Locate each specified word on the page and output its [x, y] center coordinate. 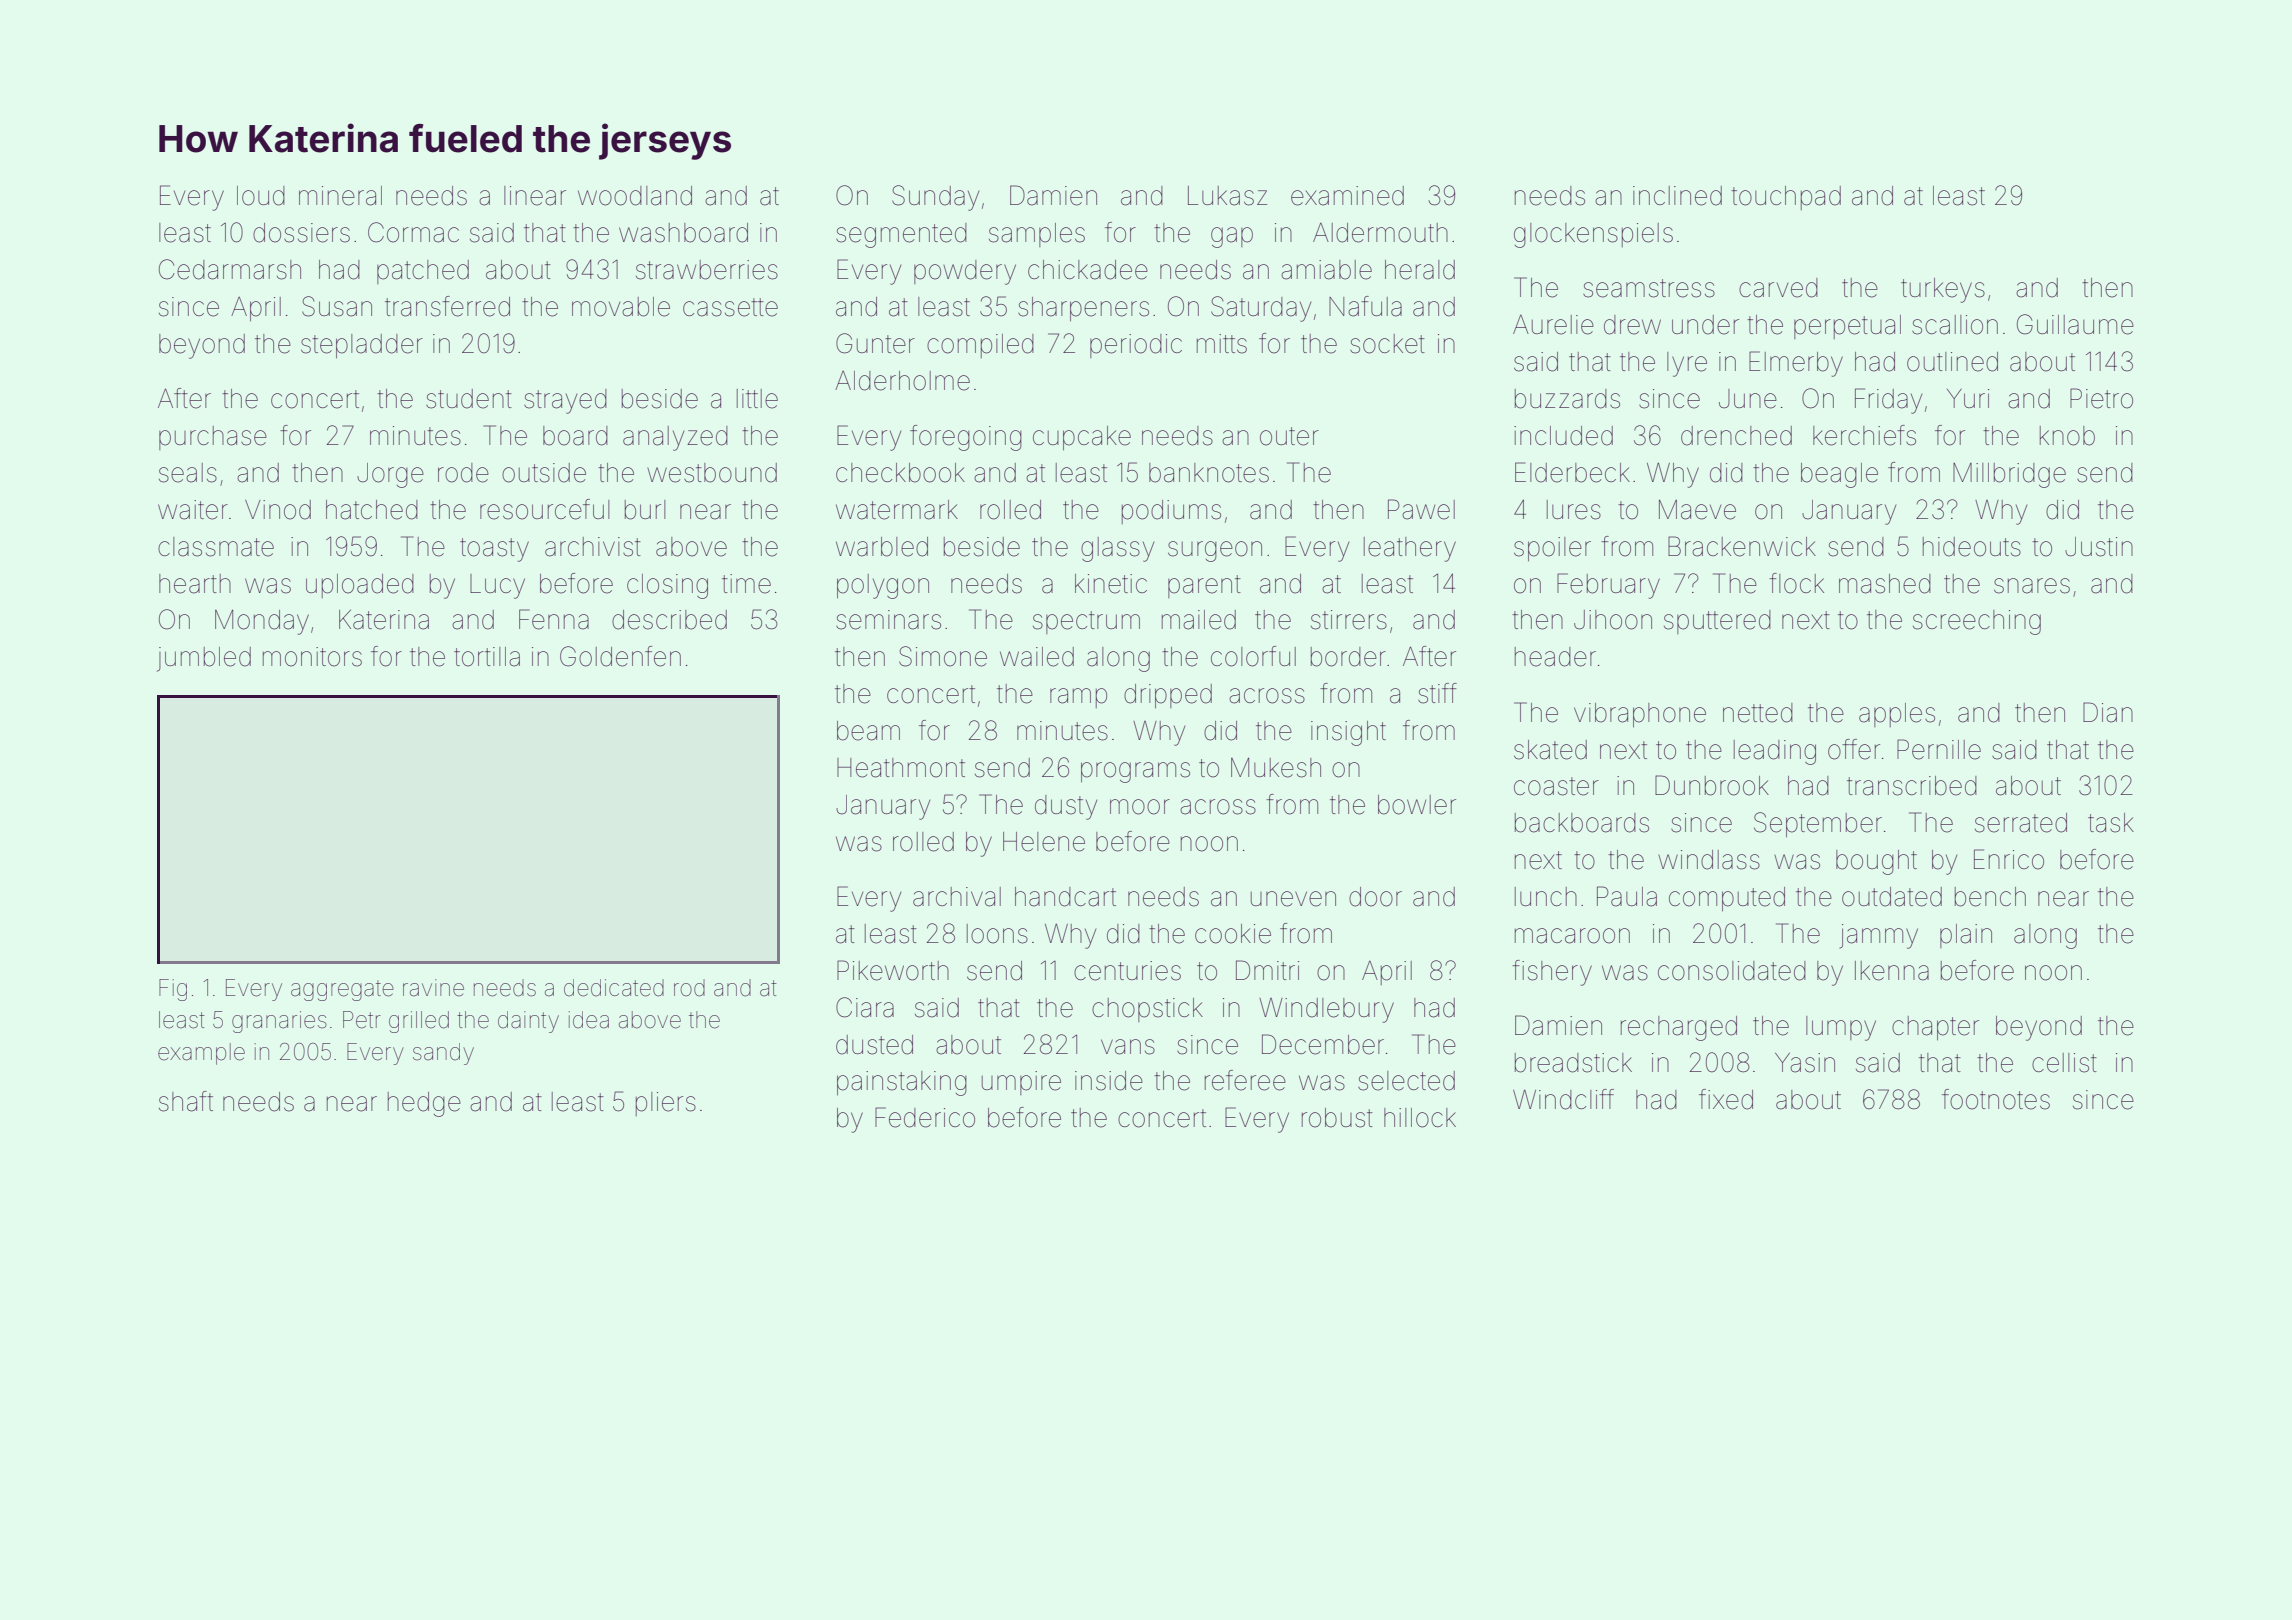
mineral [340, 196]
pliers [666, 1104]
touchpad [1786, 198]
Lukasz [1227, 196]
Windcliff [1563, 1099]
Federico [925, 1117]
